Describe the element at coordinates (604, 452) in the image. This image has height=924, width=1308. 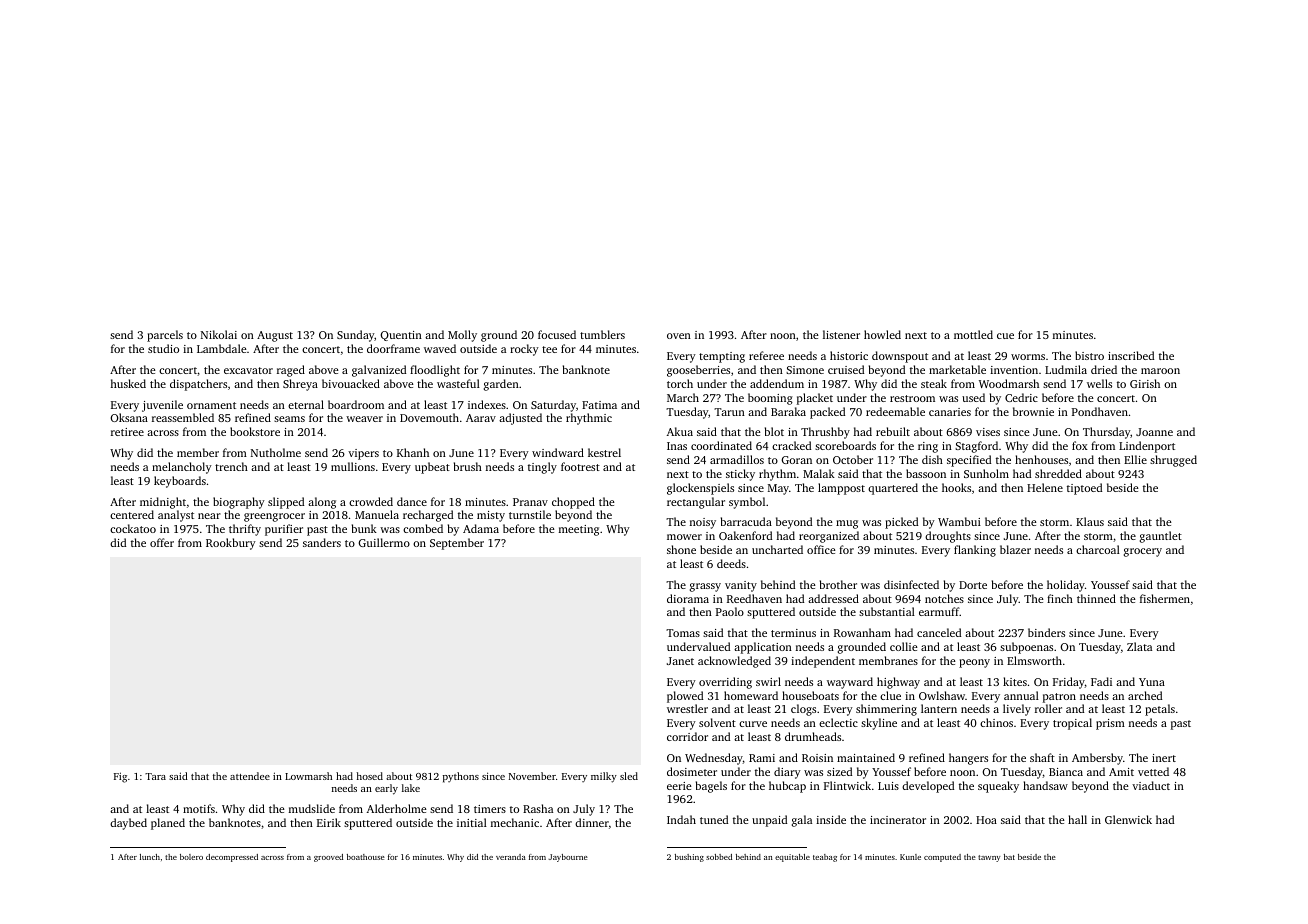
I see `kestrel` at that location.
